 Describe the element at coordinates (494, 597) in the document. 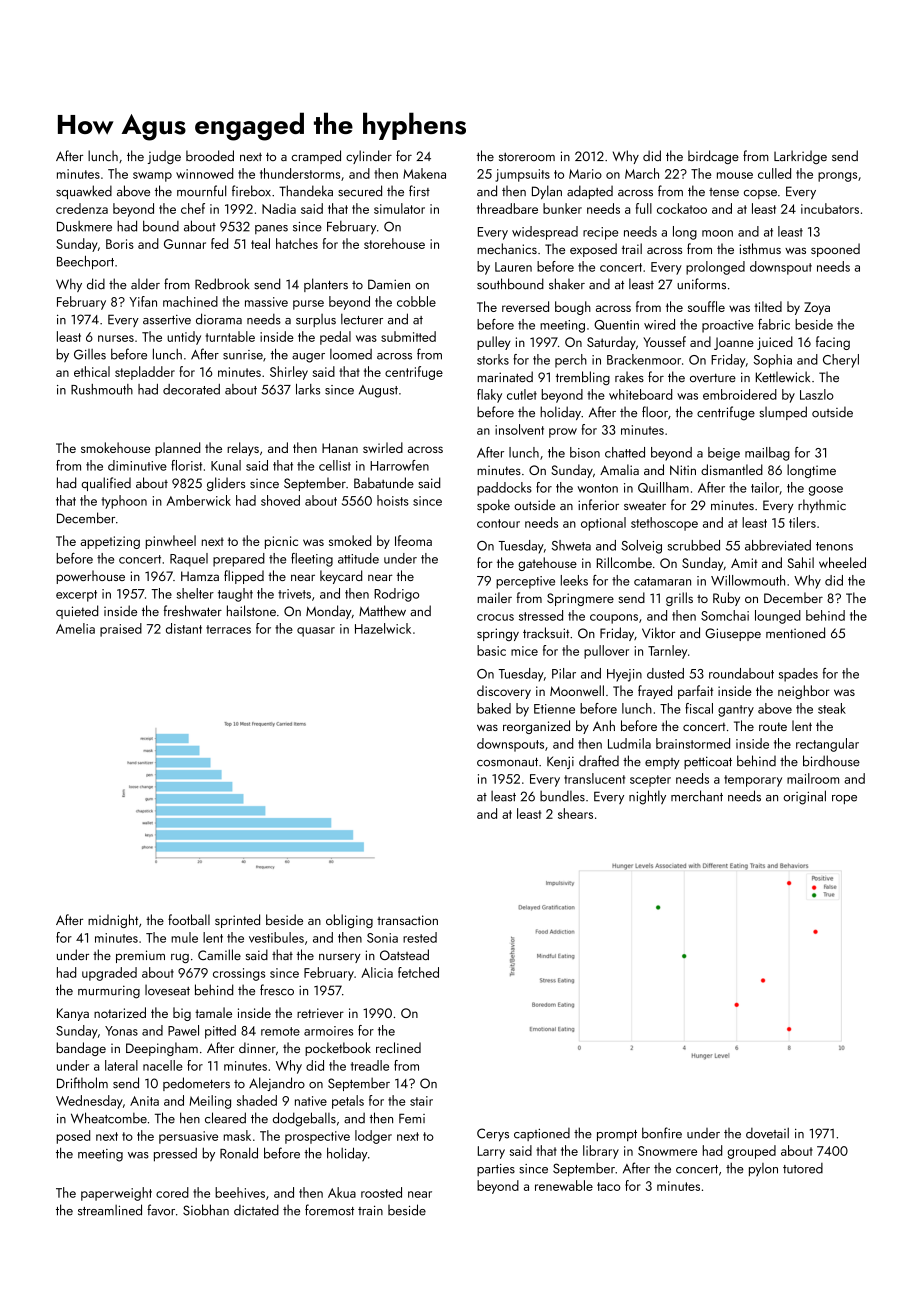

I see `mailer` at that location.
